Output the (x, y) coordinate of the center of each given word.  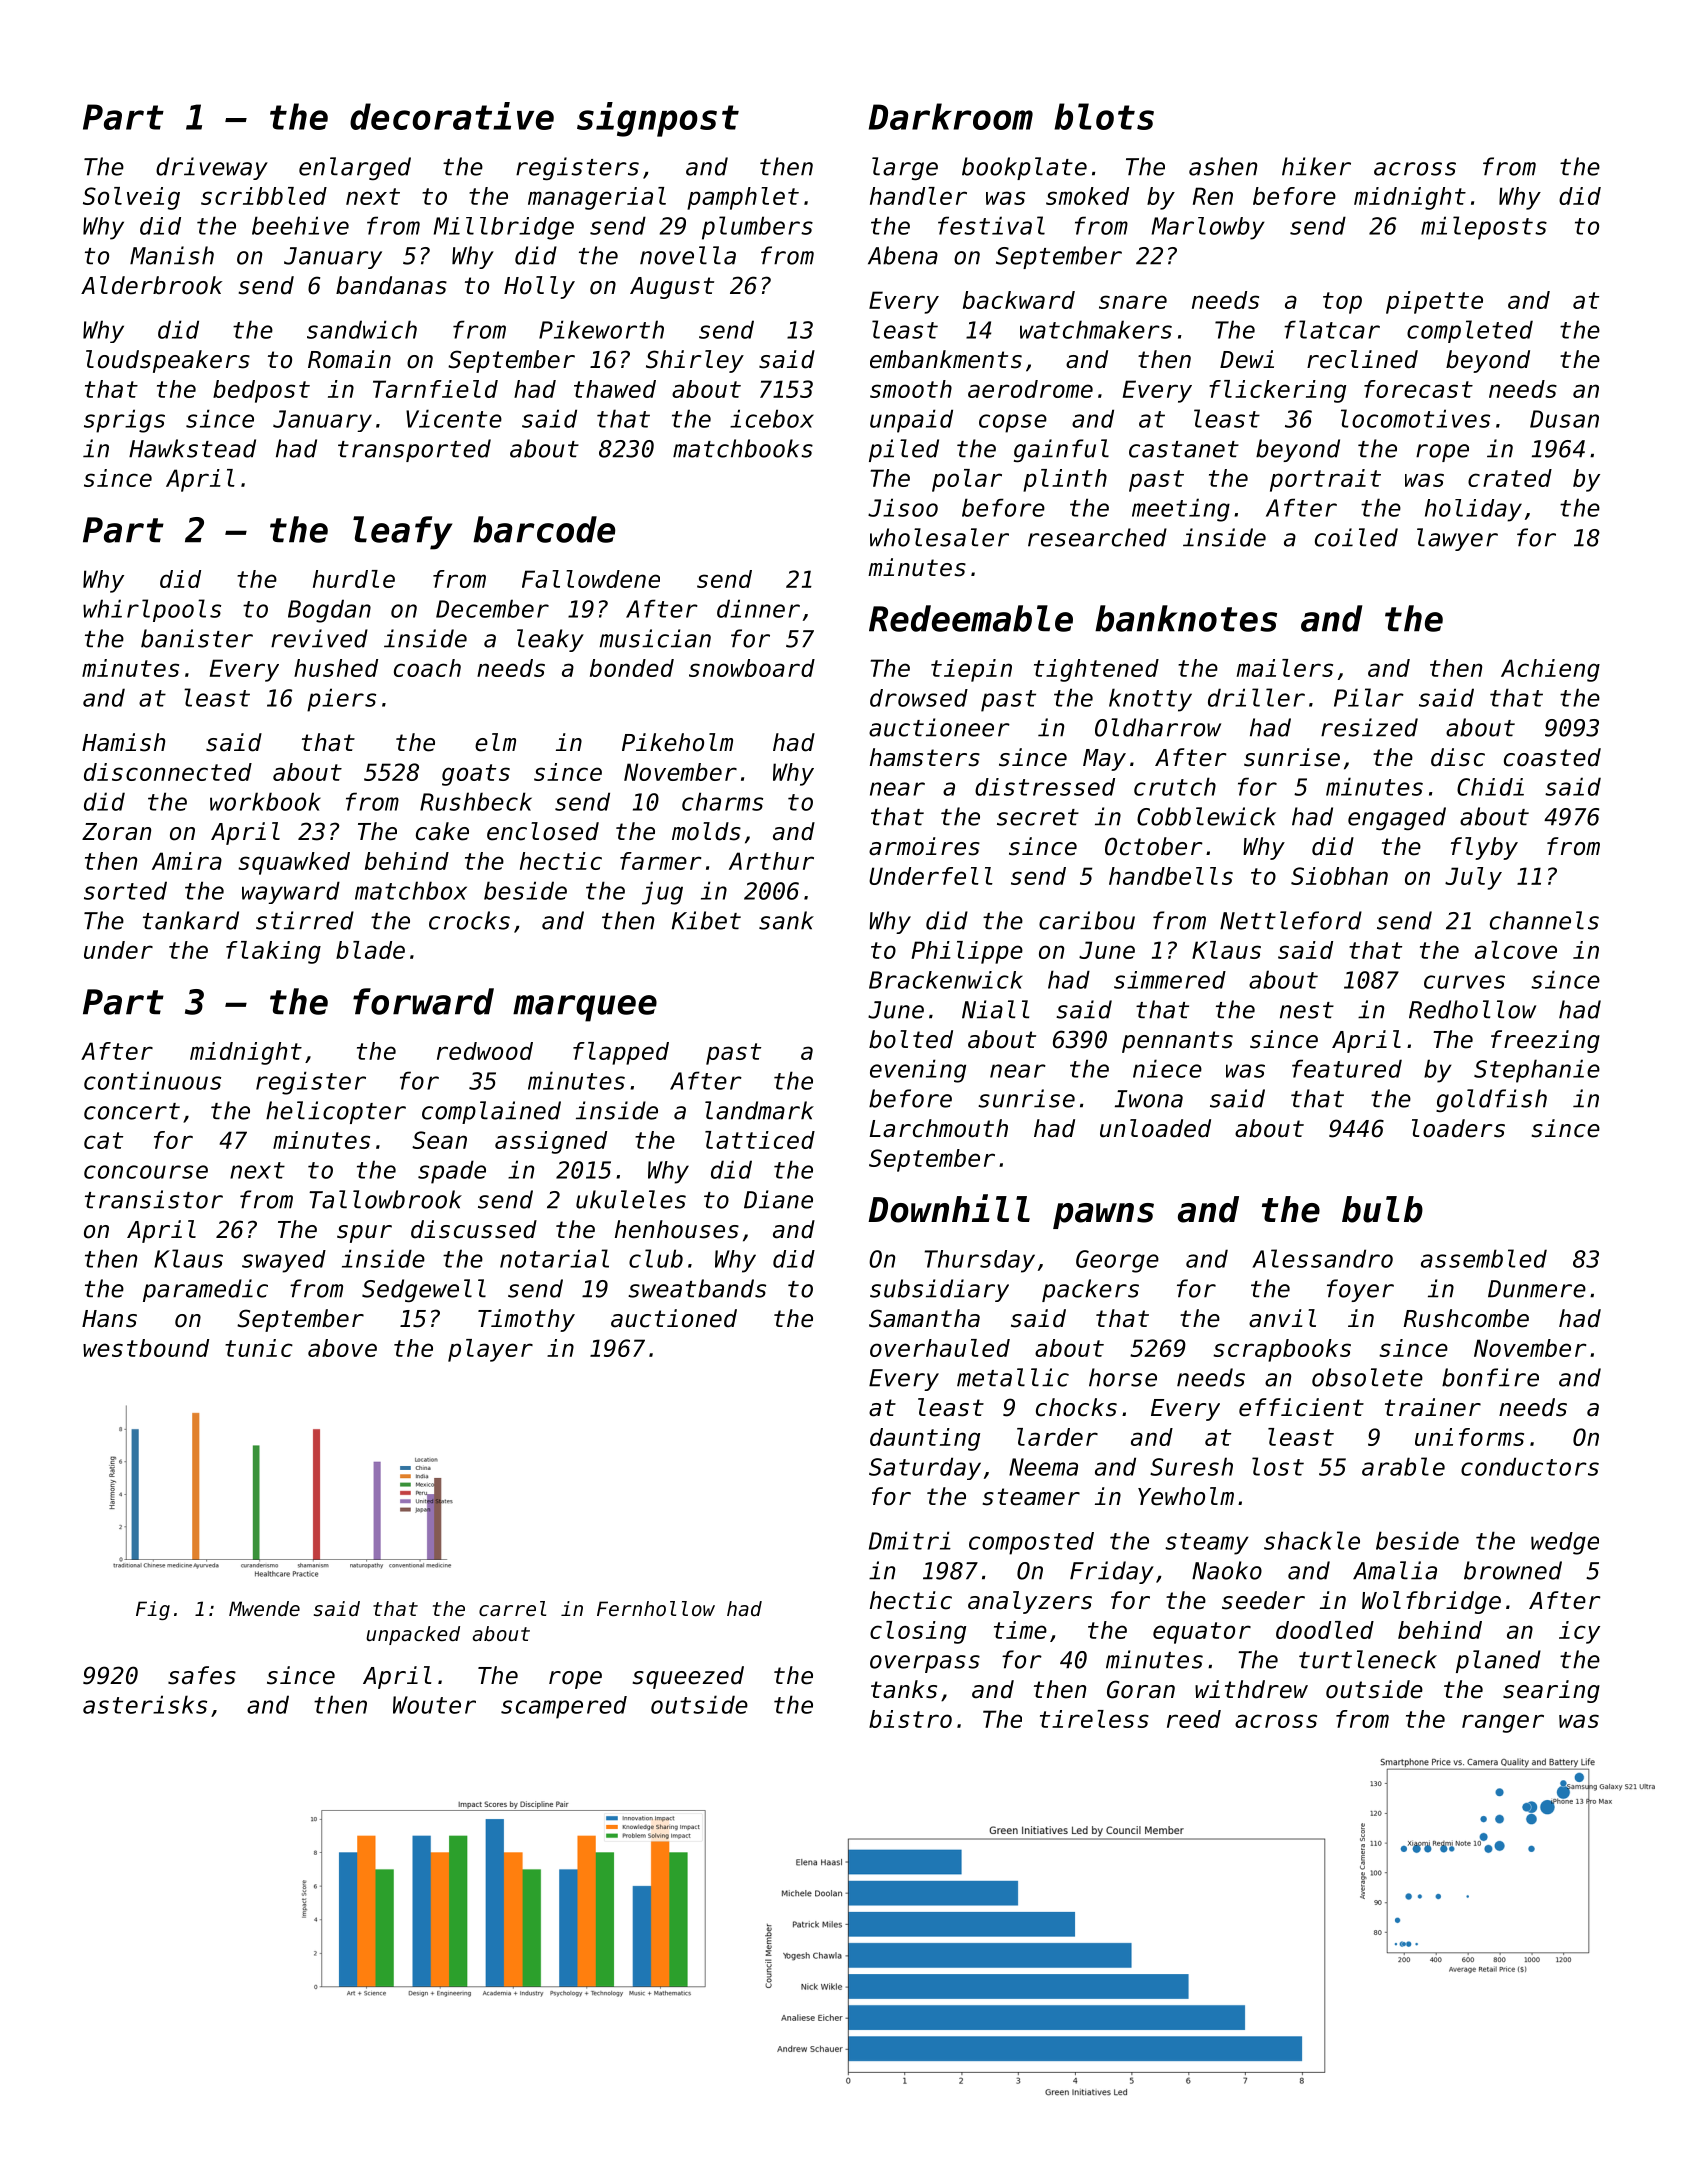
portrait (1325, 480)
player (490, 1350)
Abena (903, 255)
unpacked (413, 1635)
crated (1510, 478)
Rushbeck (476, 801)
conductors (1530, 1466)
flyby (1484, 848)
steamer (1031, 1497)
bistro (910, 1719)
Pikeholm (677, 742)
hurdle (354, 579)
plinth (1065, 480)
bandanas (391, 285)
